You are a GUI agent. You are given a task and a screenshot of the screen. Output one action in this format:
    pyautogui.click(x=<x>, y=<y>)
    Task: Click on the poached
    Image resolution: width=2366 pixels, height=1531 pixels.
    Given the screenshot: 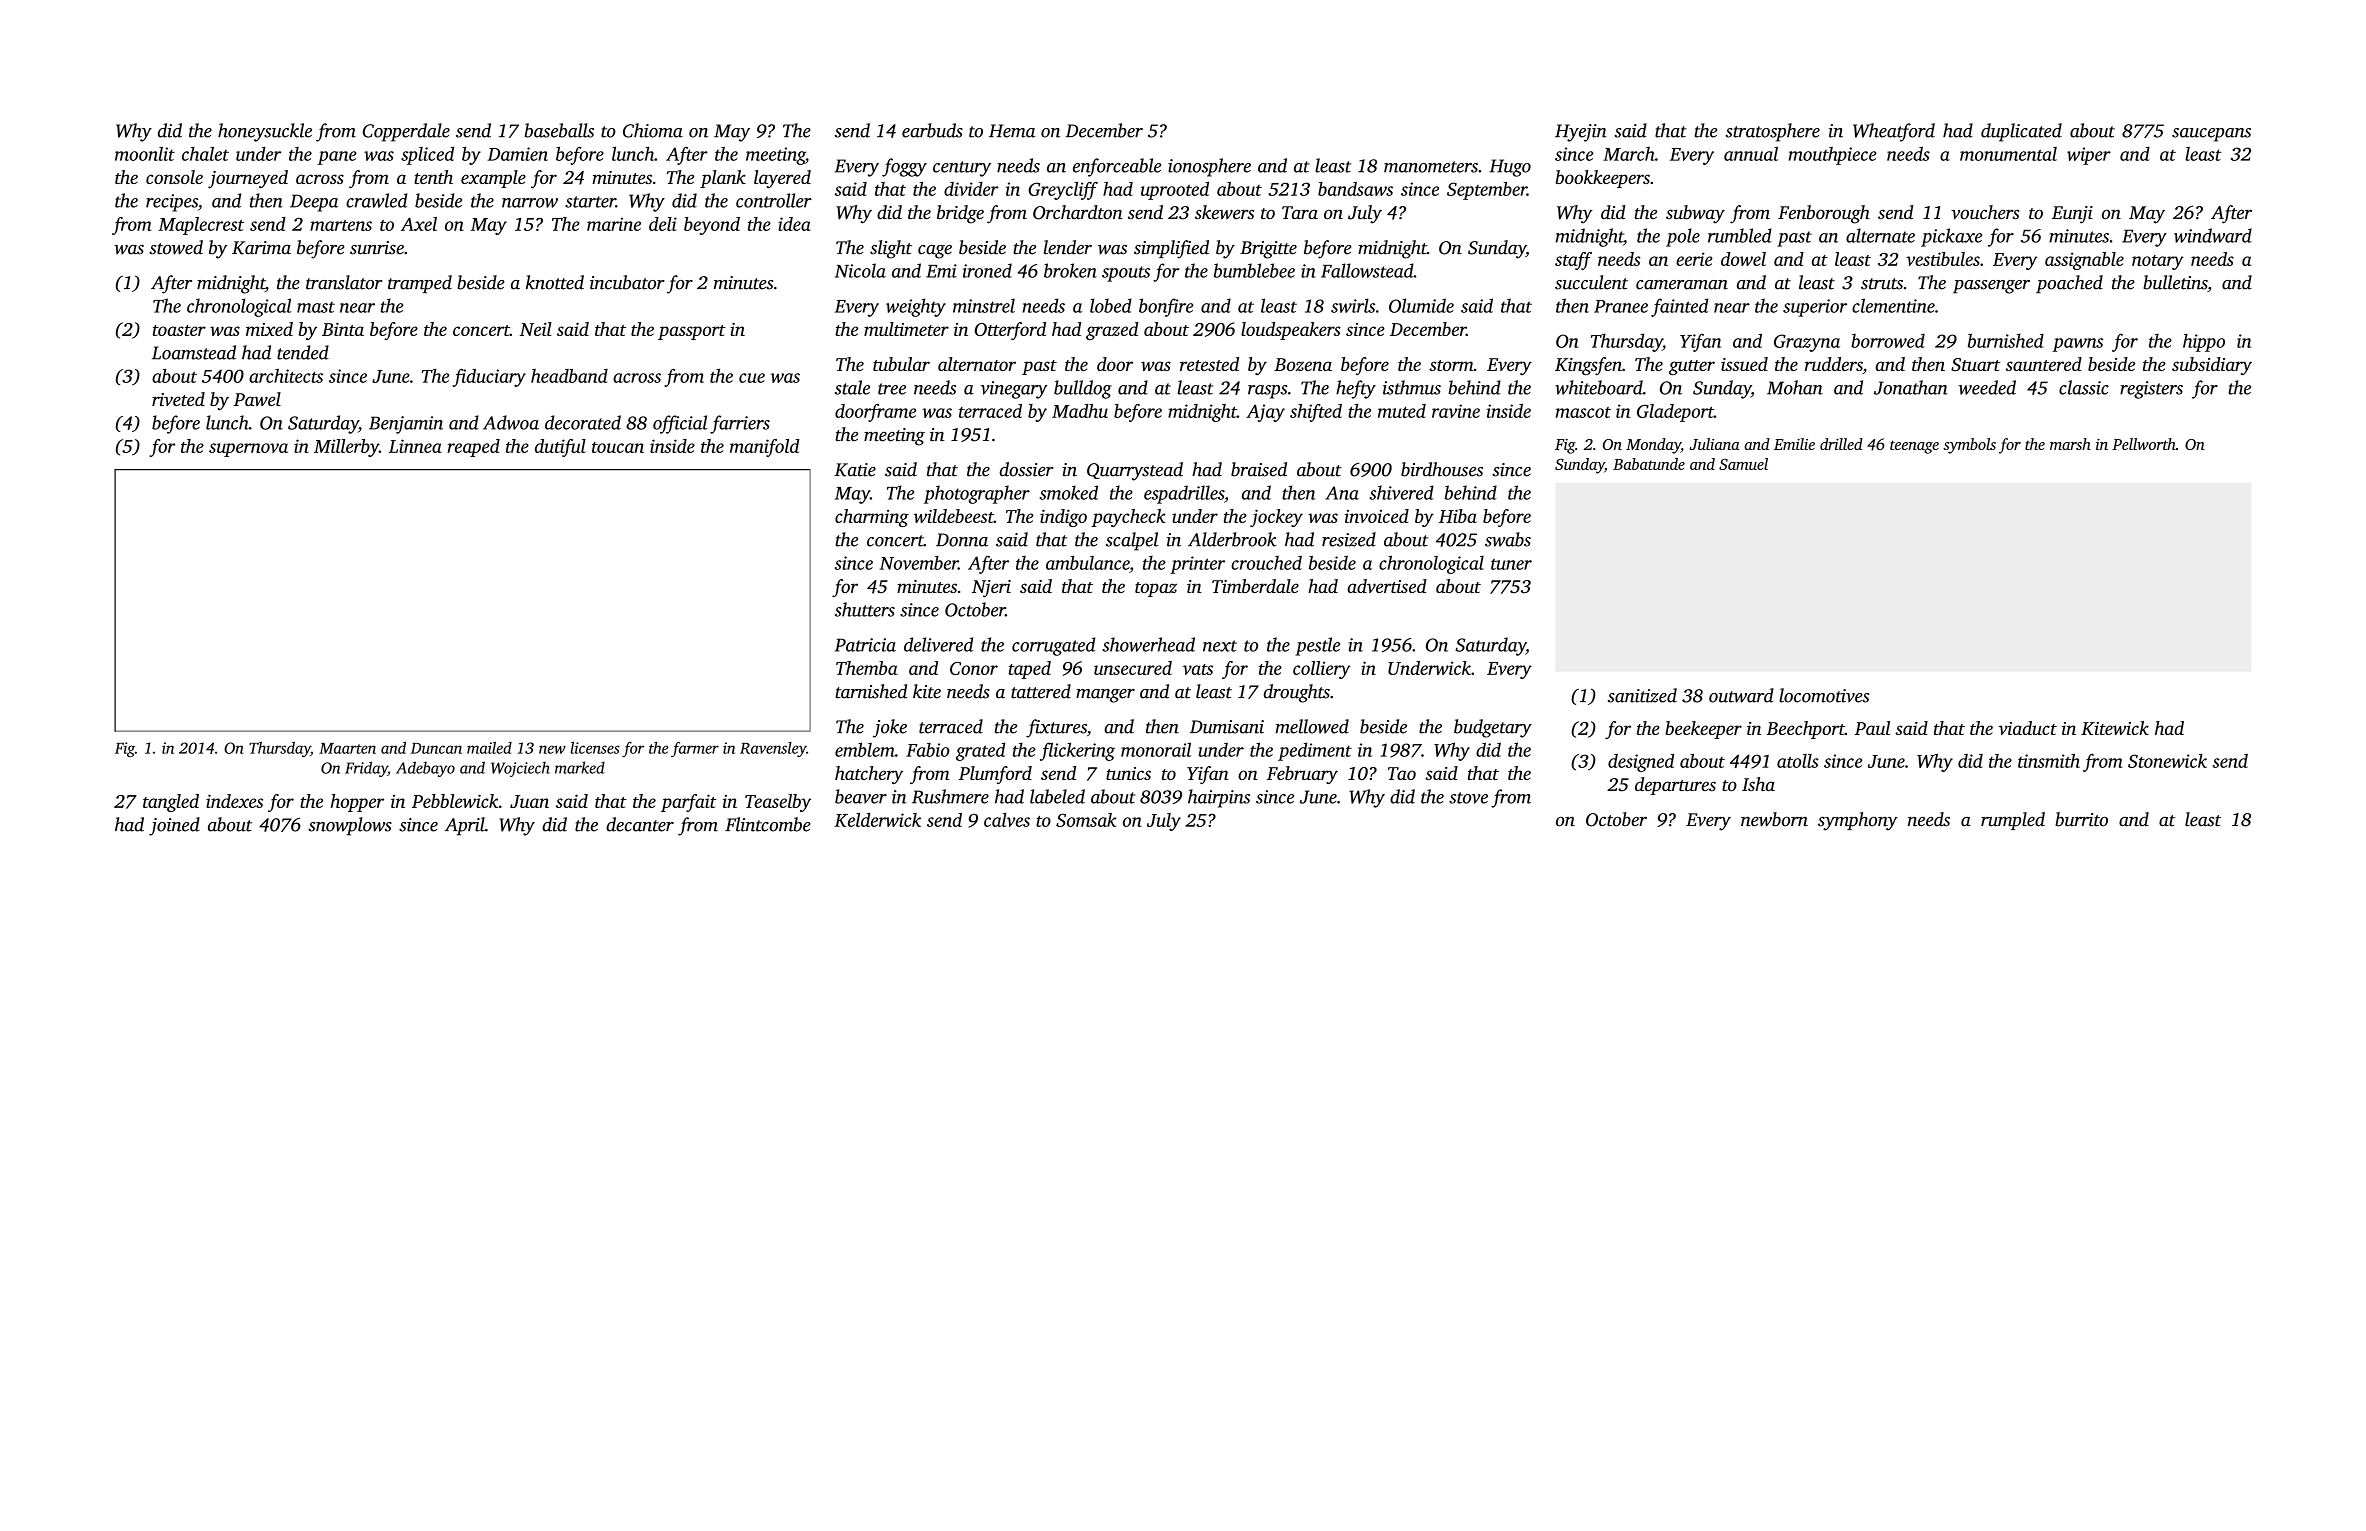 What is the action you would take?
    pyautogui.click(x=2069, y=284)
